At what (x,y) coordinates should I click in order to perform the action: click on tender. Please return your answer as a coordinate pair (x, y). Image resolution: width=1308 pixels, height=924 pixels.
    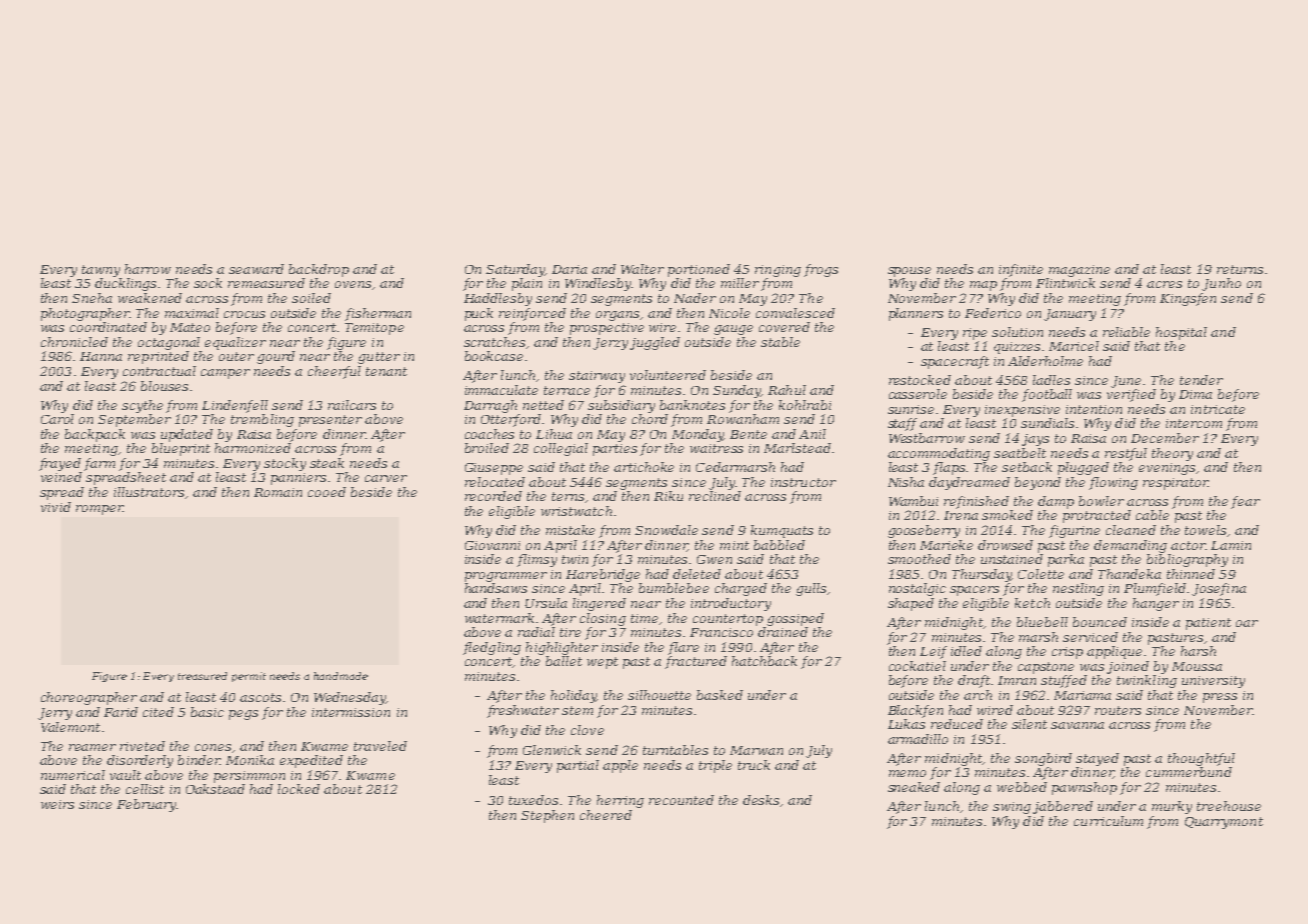
    Looking at the image, I should click on (1201, 380).
